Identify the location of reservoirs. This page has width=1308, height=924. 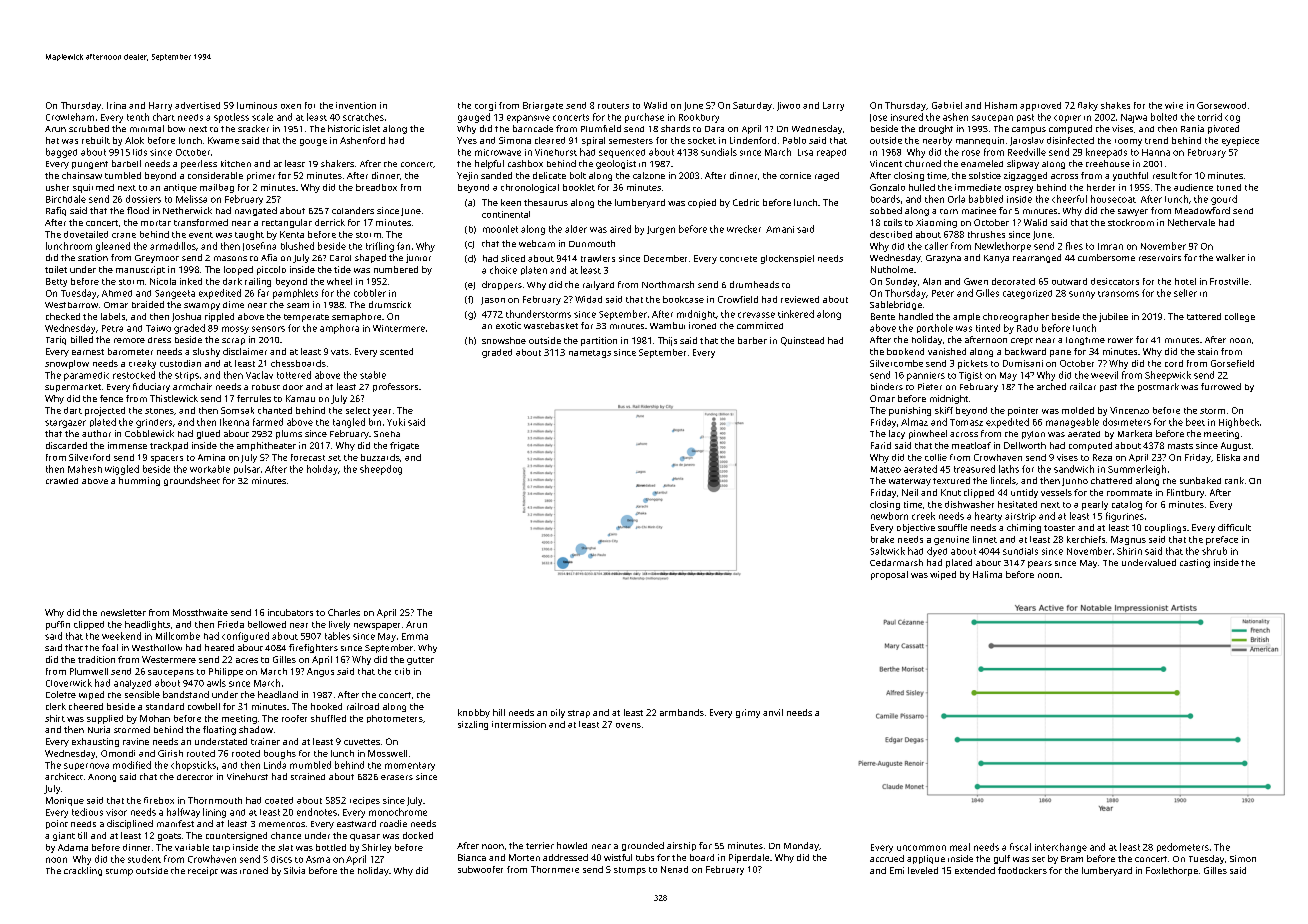
(1160, 257).
